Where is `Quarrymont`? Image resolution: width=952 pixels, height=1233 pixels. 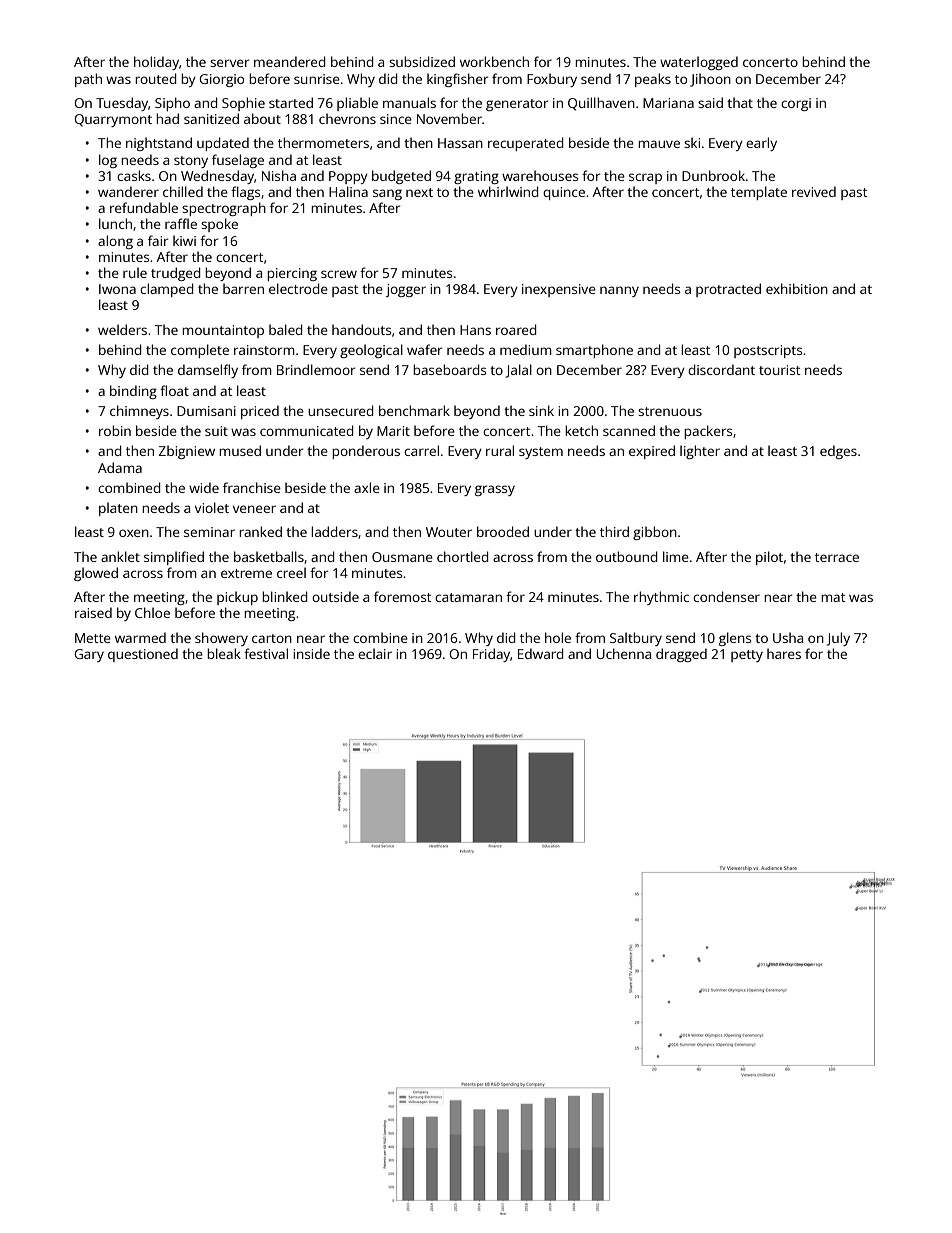 Quarrymont is located at coordinates (113, 120).
